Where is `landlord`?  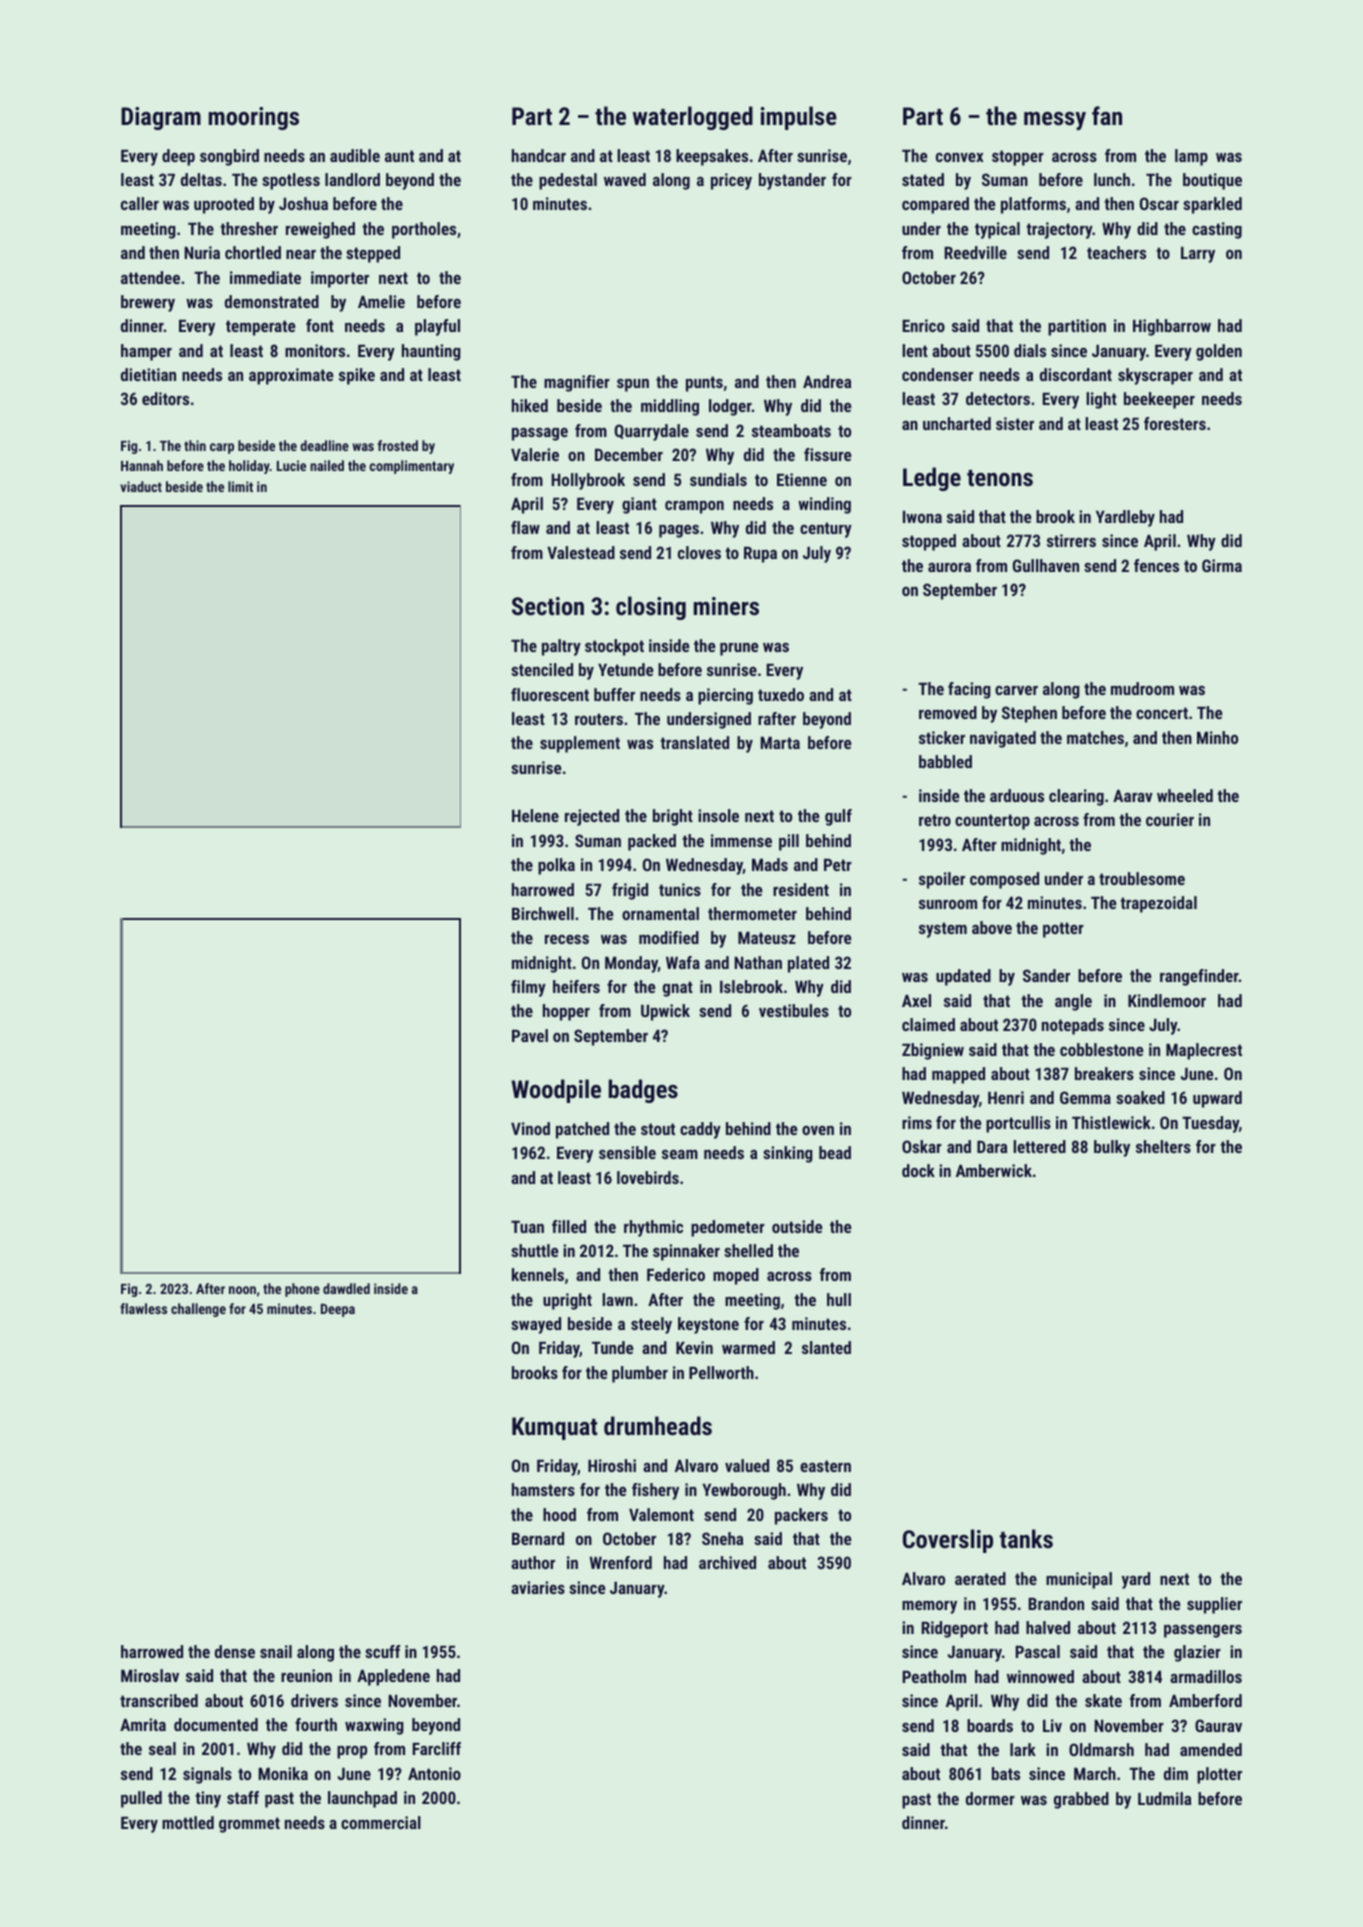
landlord is located at coordinates (352, 179).
